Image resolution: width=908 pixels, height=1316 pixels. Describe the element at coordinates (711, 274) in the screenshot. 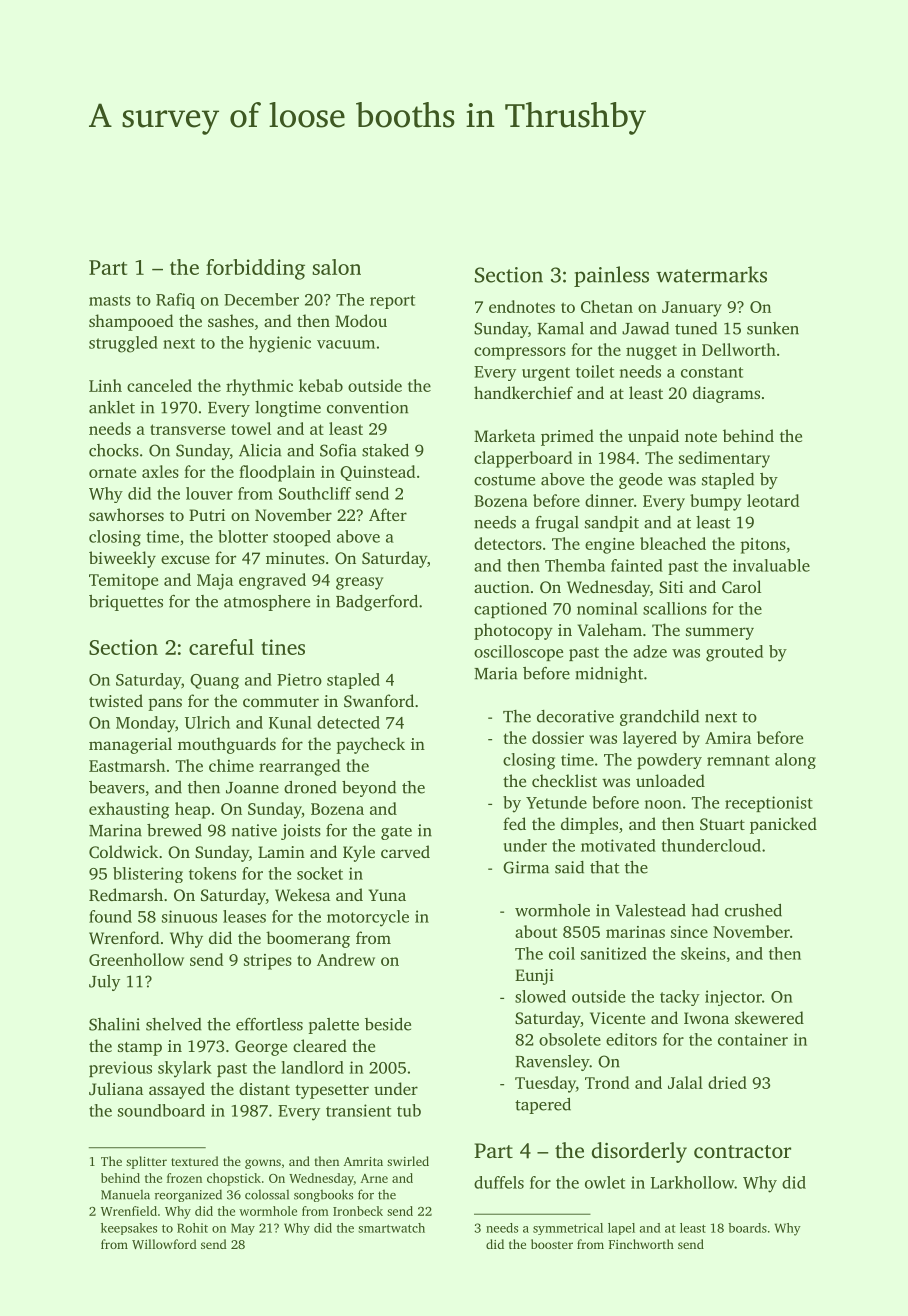

I see `watermarks` at that location.
